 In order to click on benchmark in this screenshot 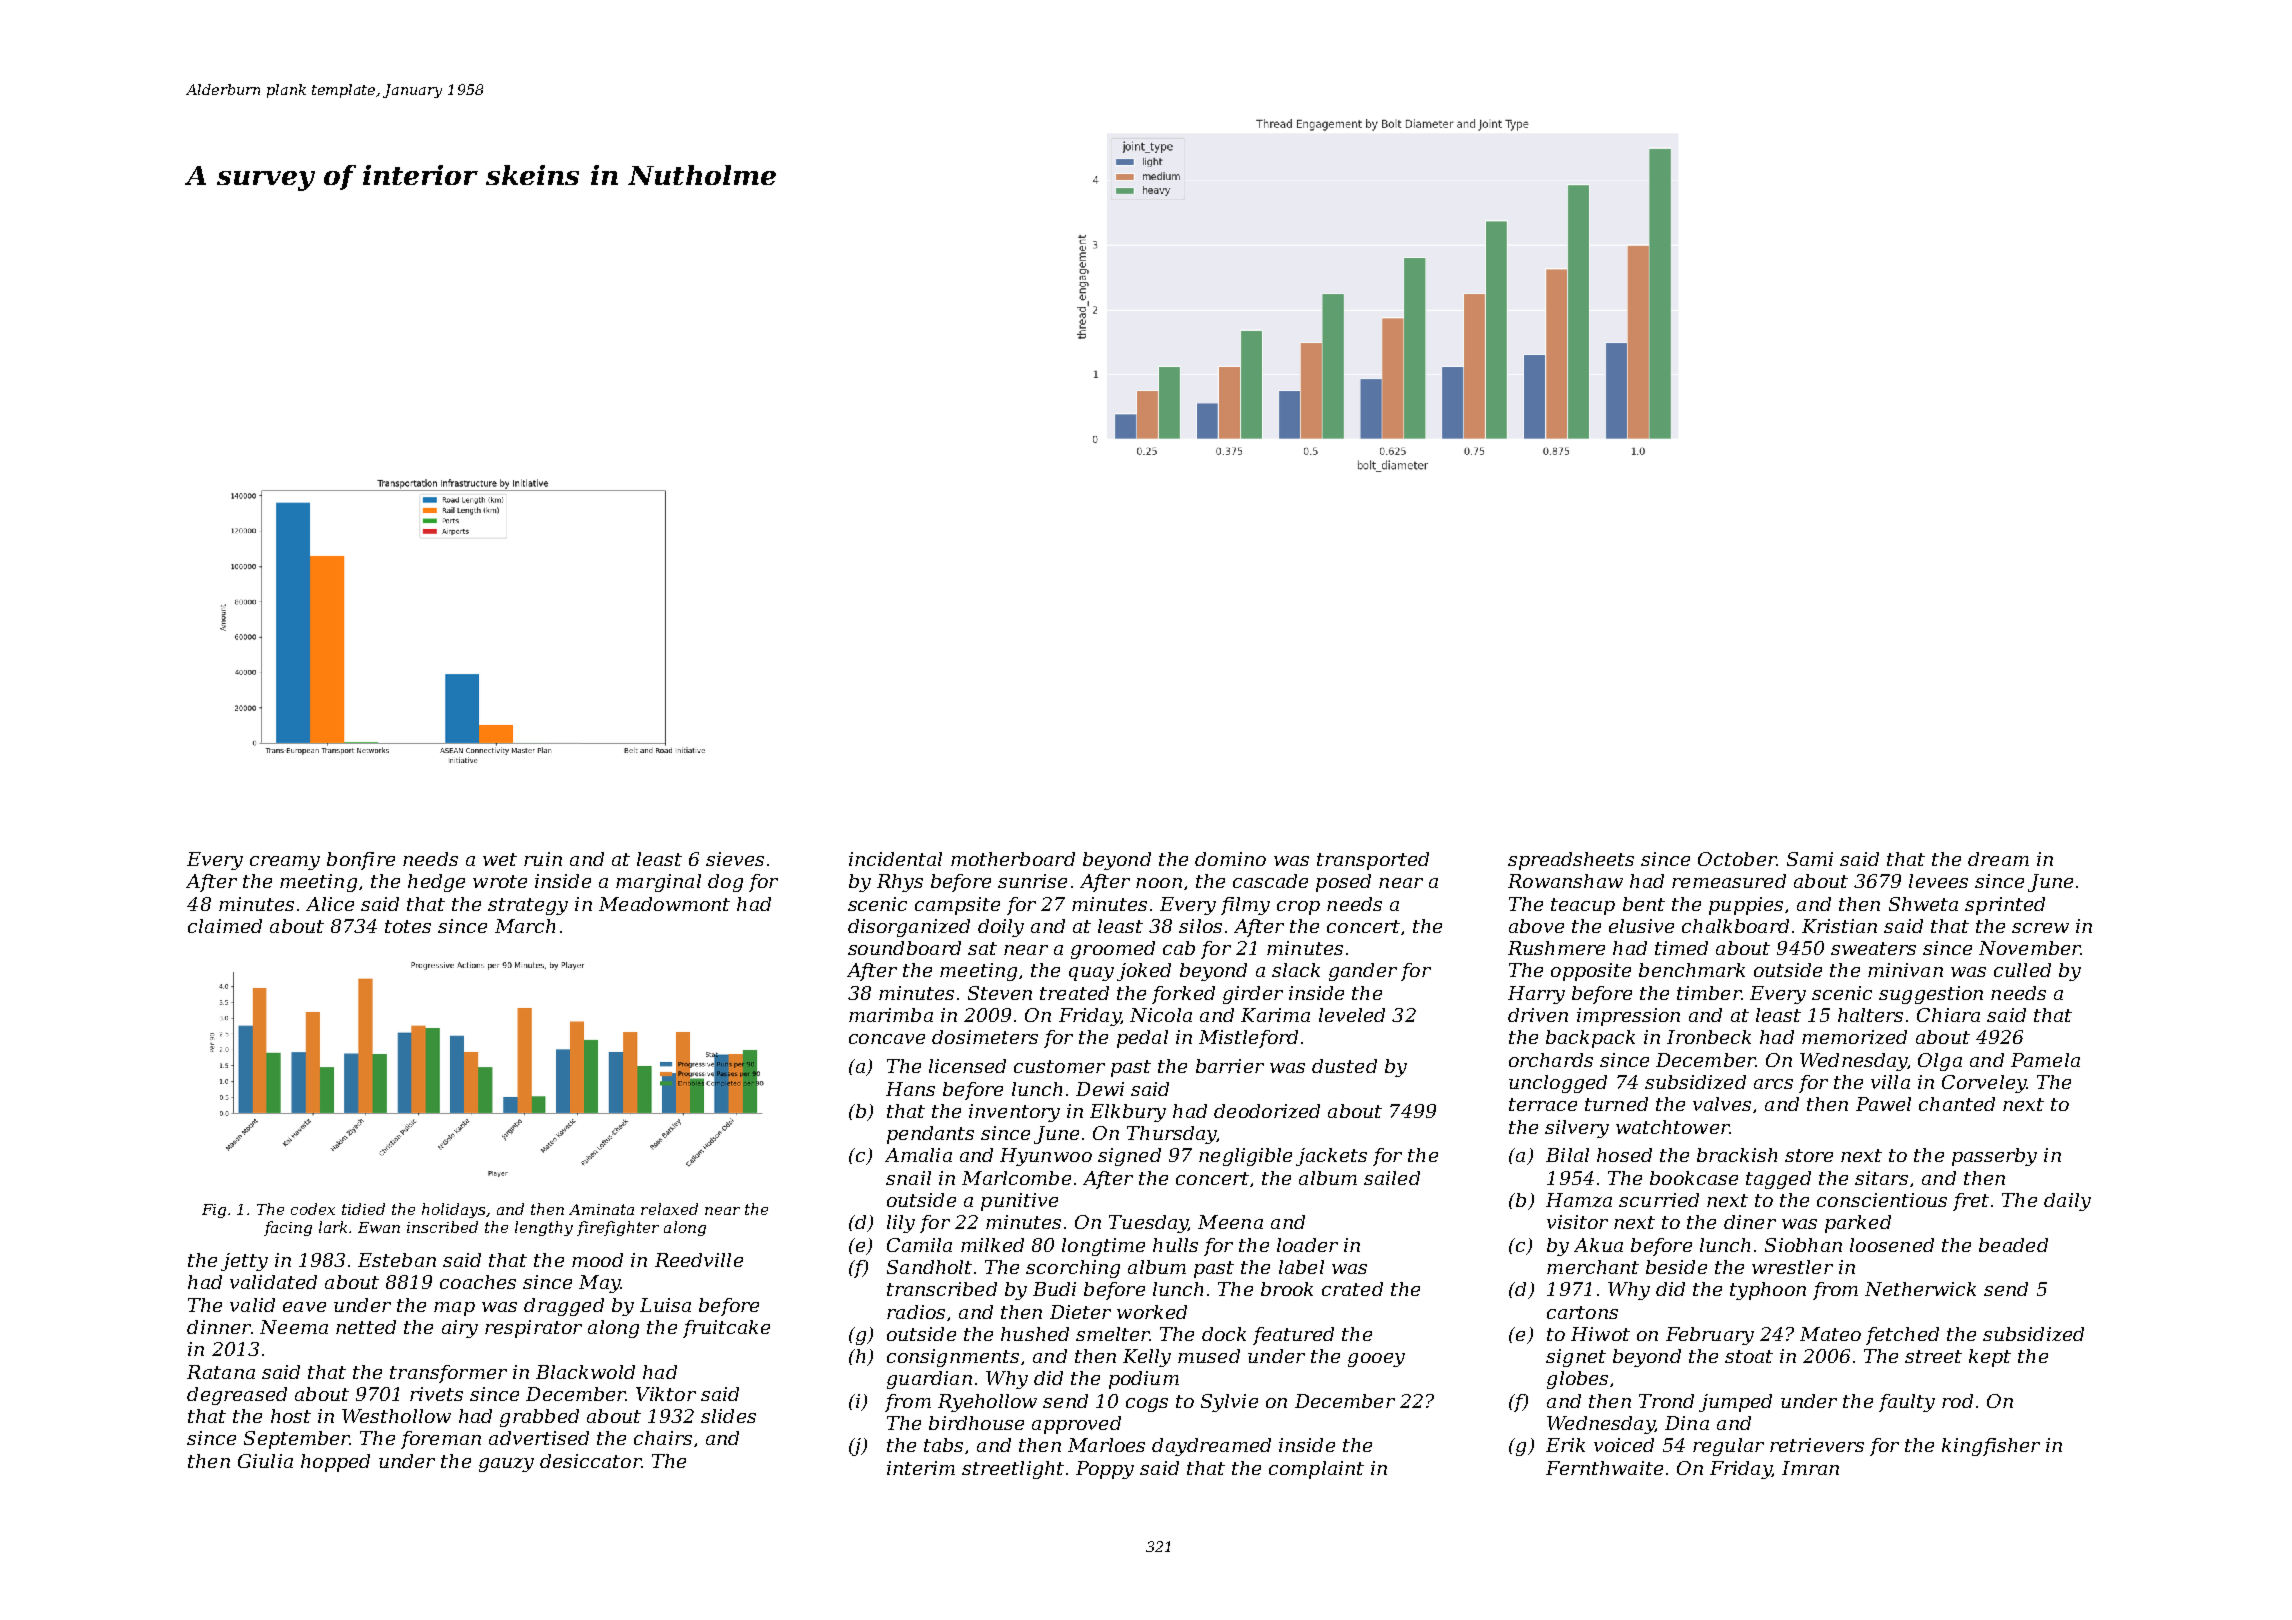, I will do `click(1692, 970)`.
